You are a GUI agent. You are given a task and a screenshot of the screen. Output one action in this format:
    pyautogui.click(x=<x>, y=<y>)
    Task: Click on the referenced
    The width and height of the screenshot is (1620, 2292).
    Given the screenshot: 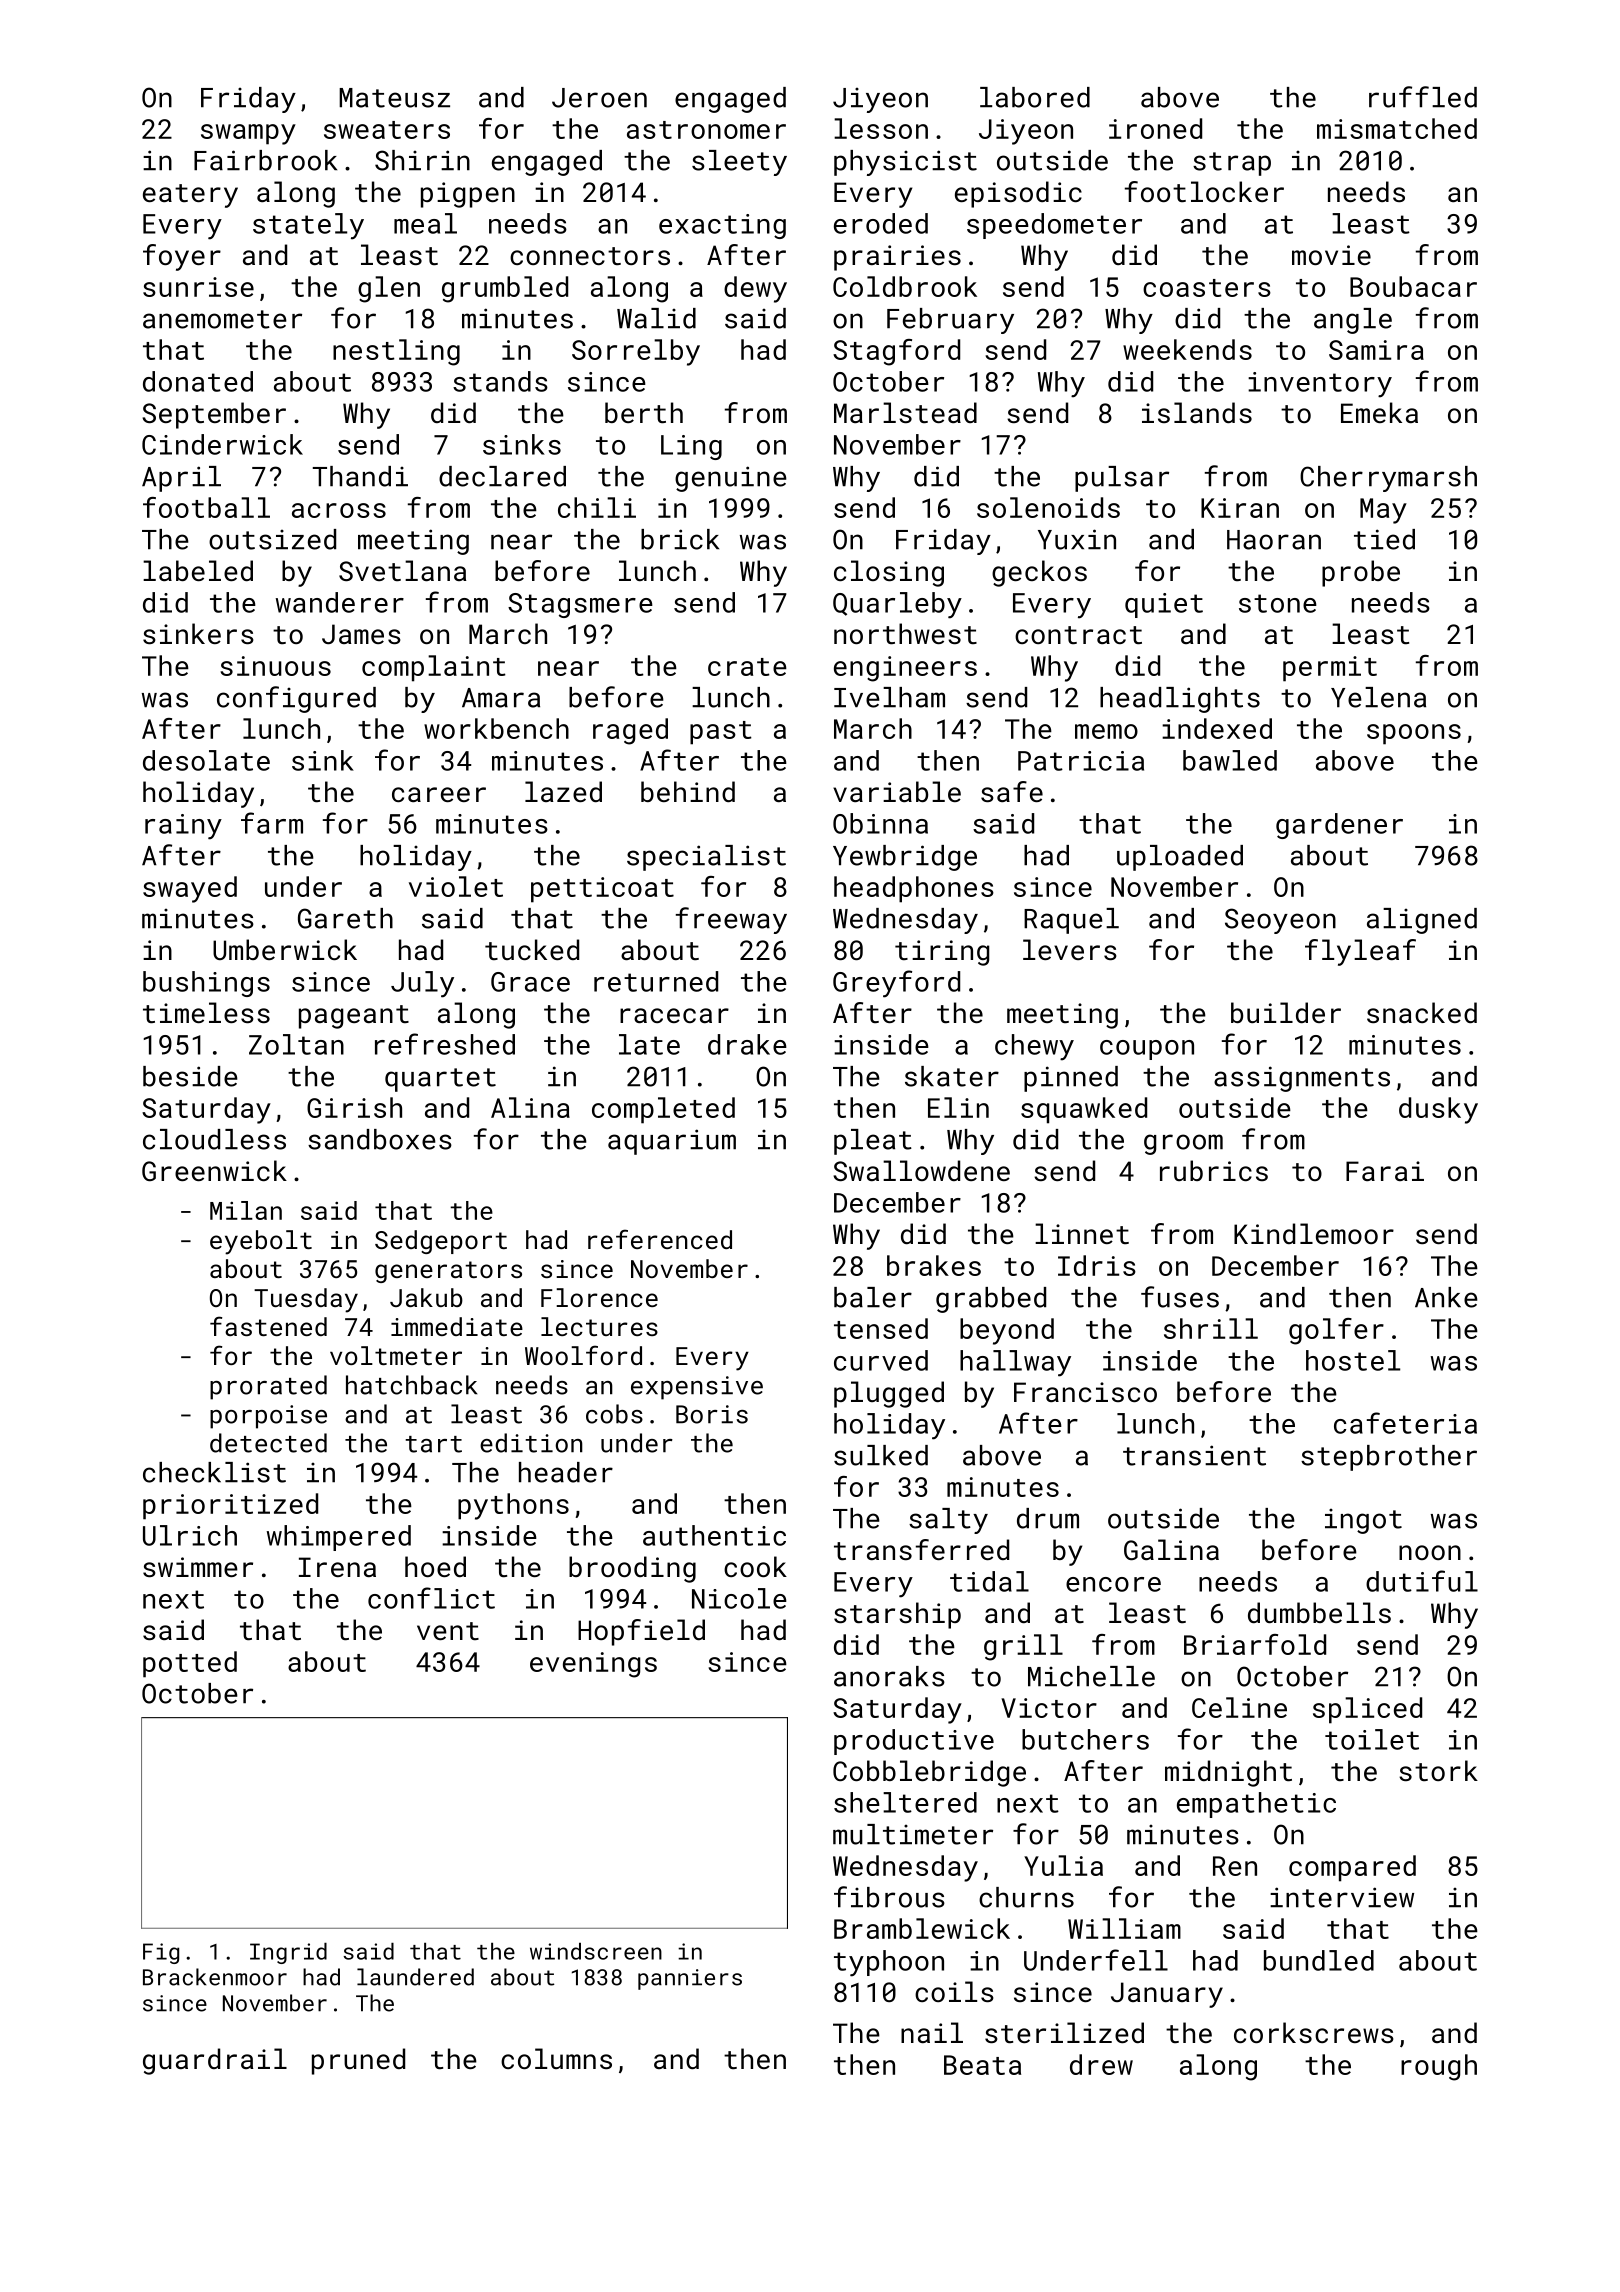 What is the action you would take?
    pyautogui.click(x=660, y=1239)
